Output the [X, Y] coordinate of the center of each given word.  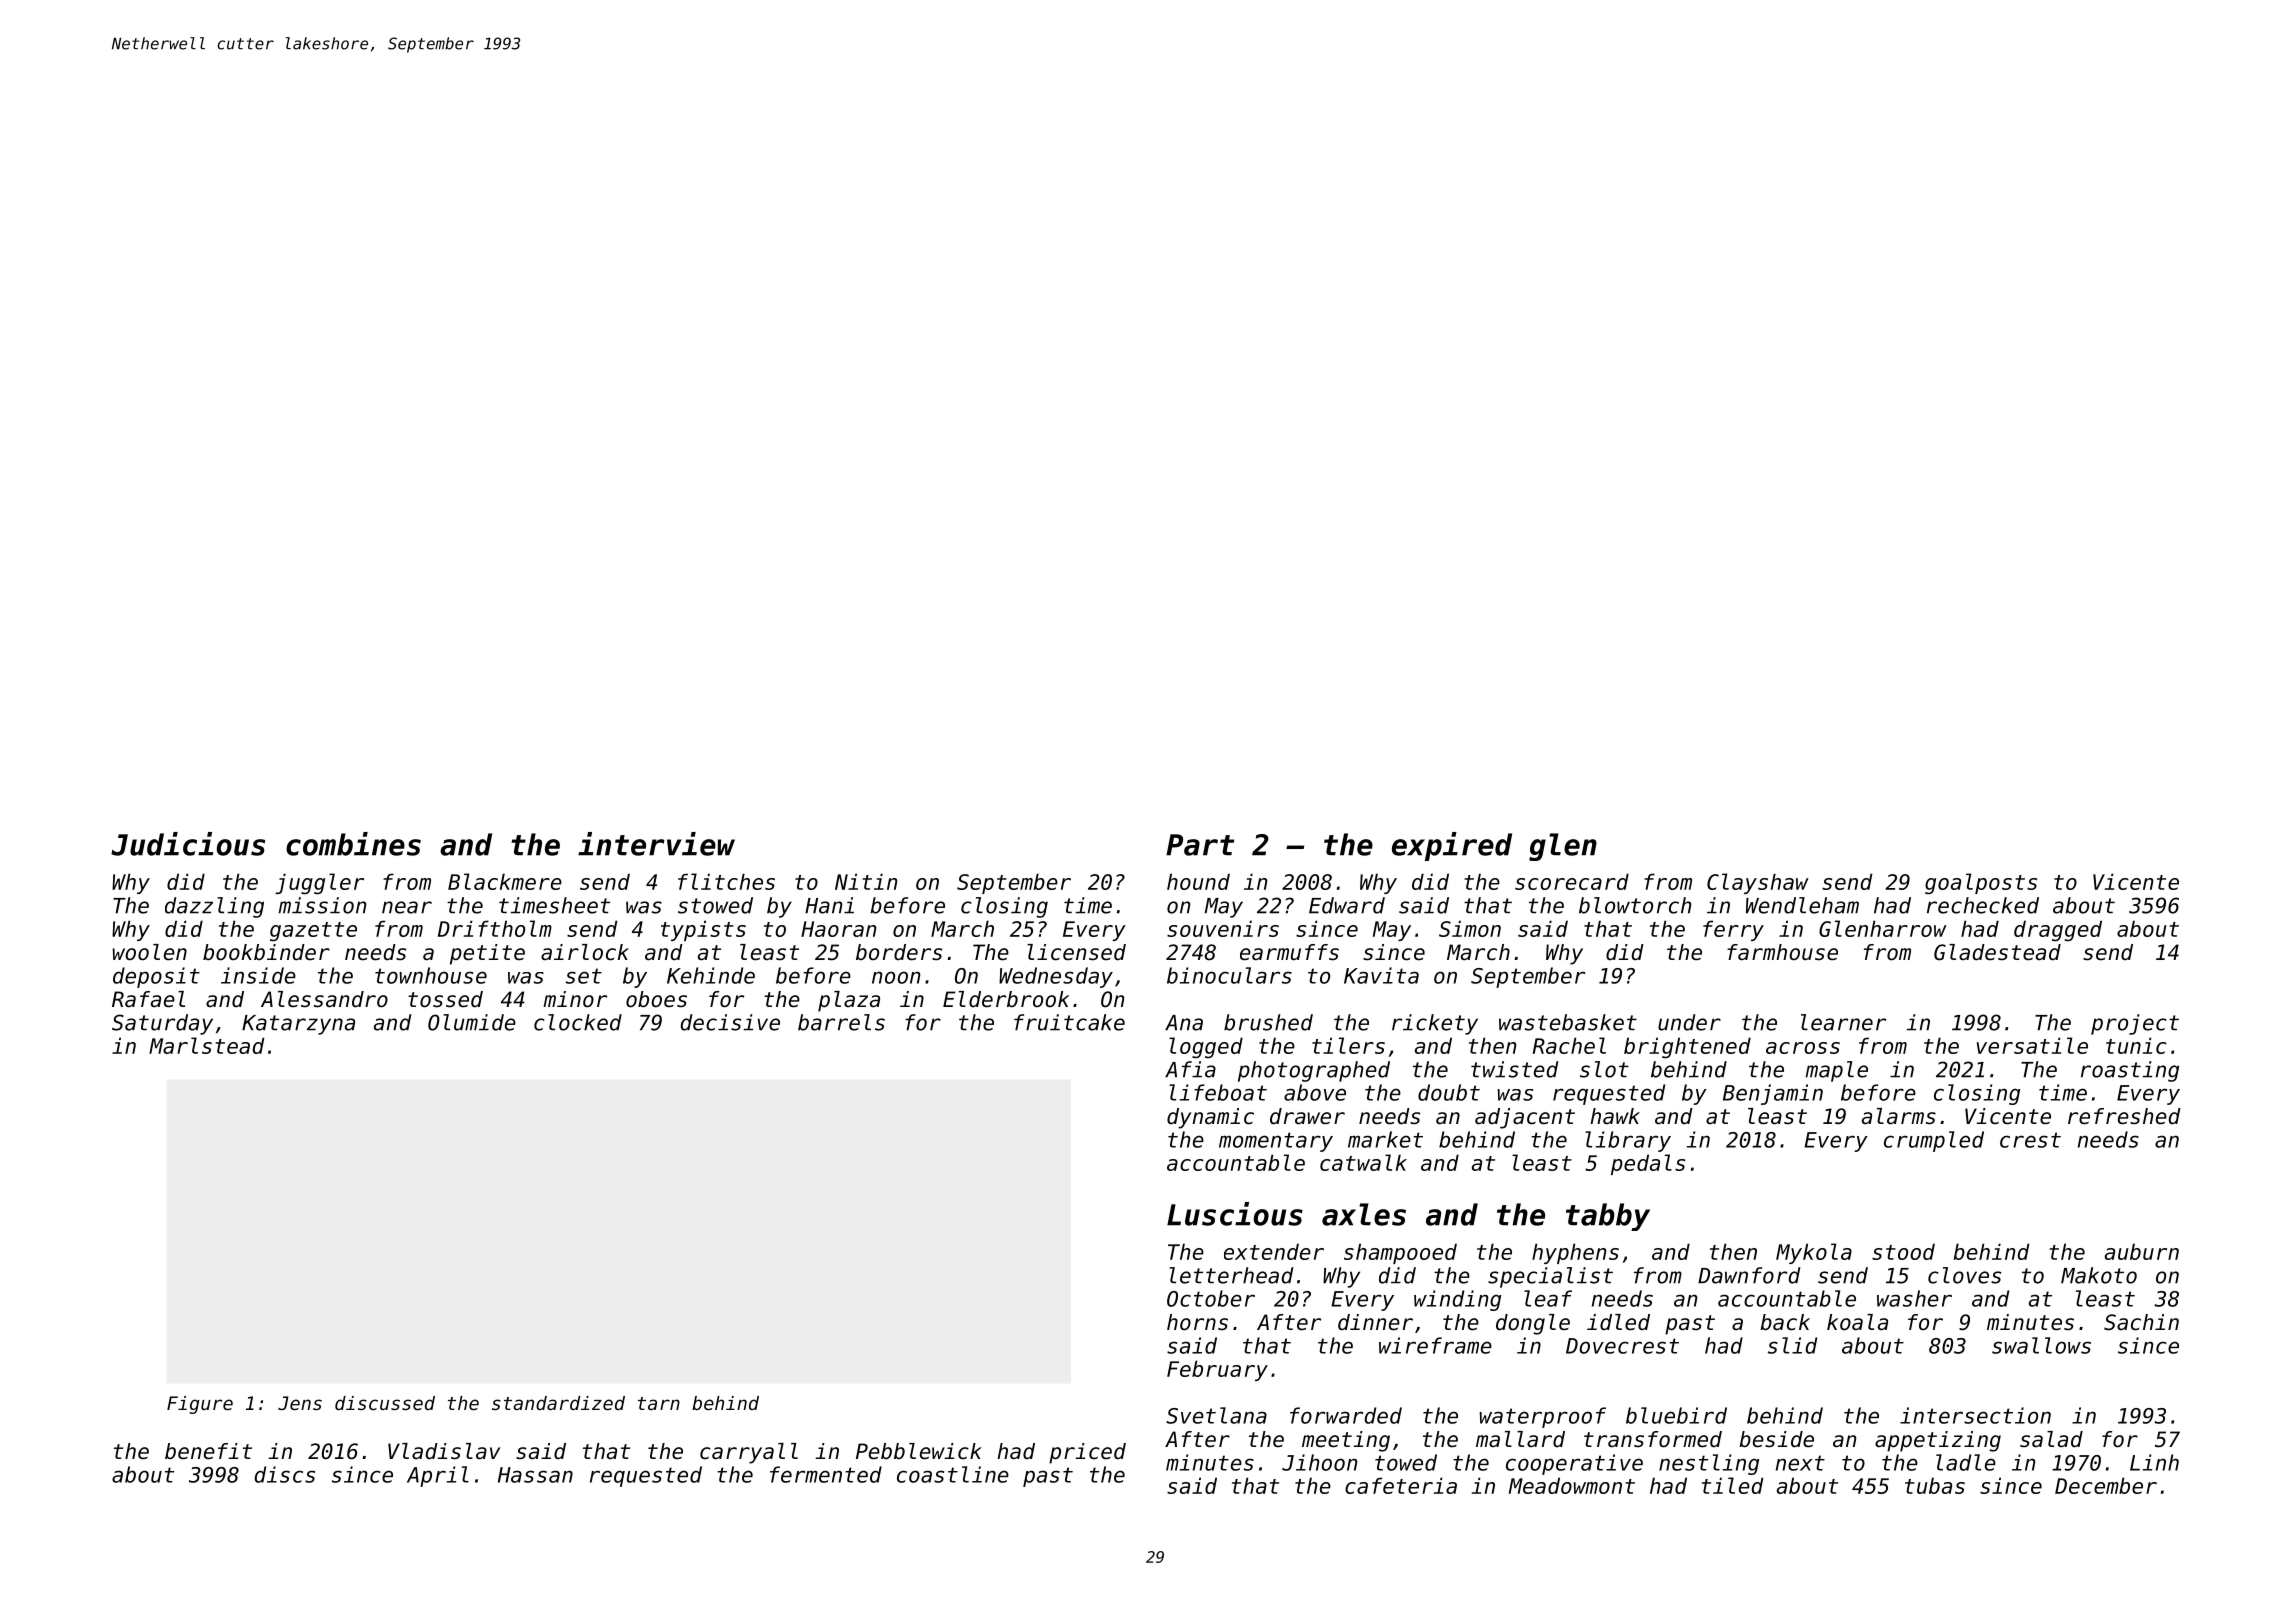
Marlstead [207, 1045]
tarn [659, 1403]
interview [656, 844]
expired [1452, 846]
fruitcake [1069, 1022]
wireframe [1435, 1345]
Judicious [188, 844]
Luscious [1235, 1214]
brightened [1687, 1048]
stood [1903, 1251]
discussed [385, 1403]
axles [1364, 1214]
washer [1914, 1298]
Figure [200, 1405]
